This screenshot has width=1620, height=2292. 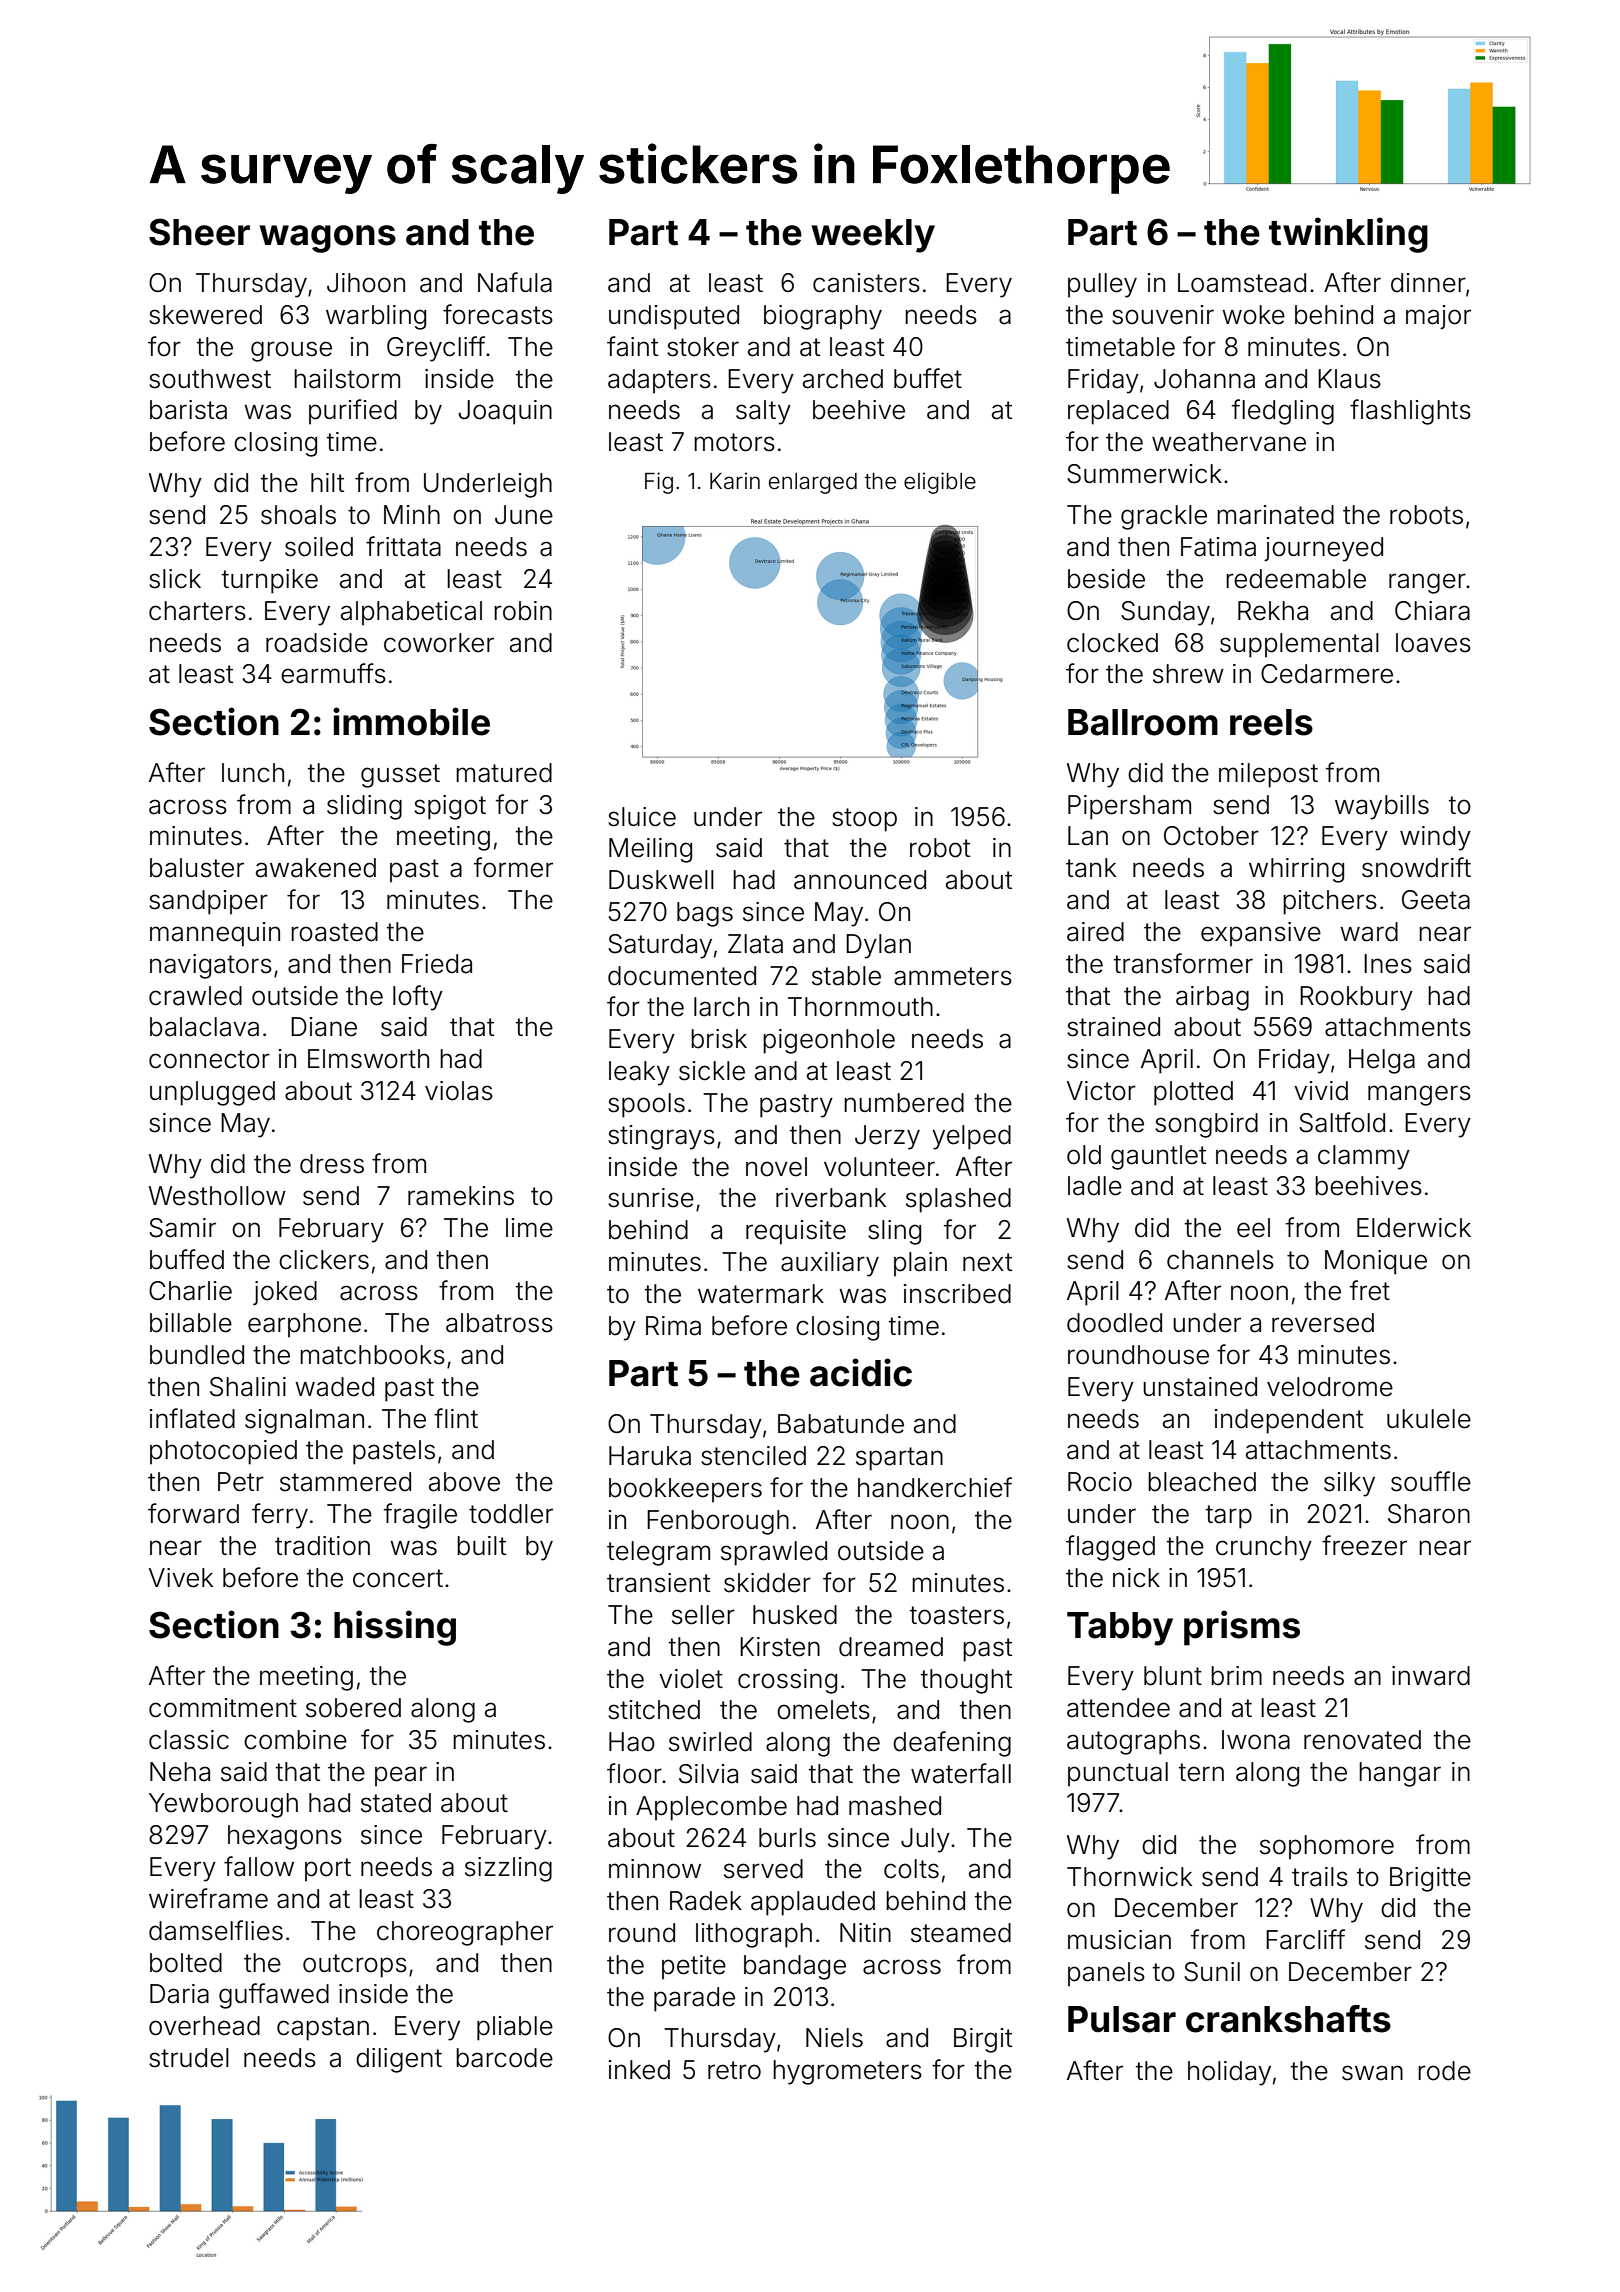 I want to click on grouse, so click(x=291, y=351).
